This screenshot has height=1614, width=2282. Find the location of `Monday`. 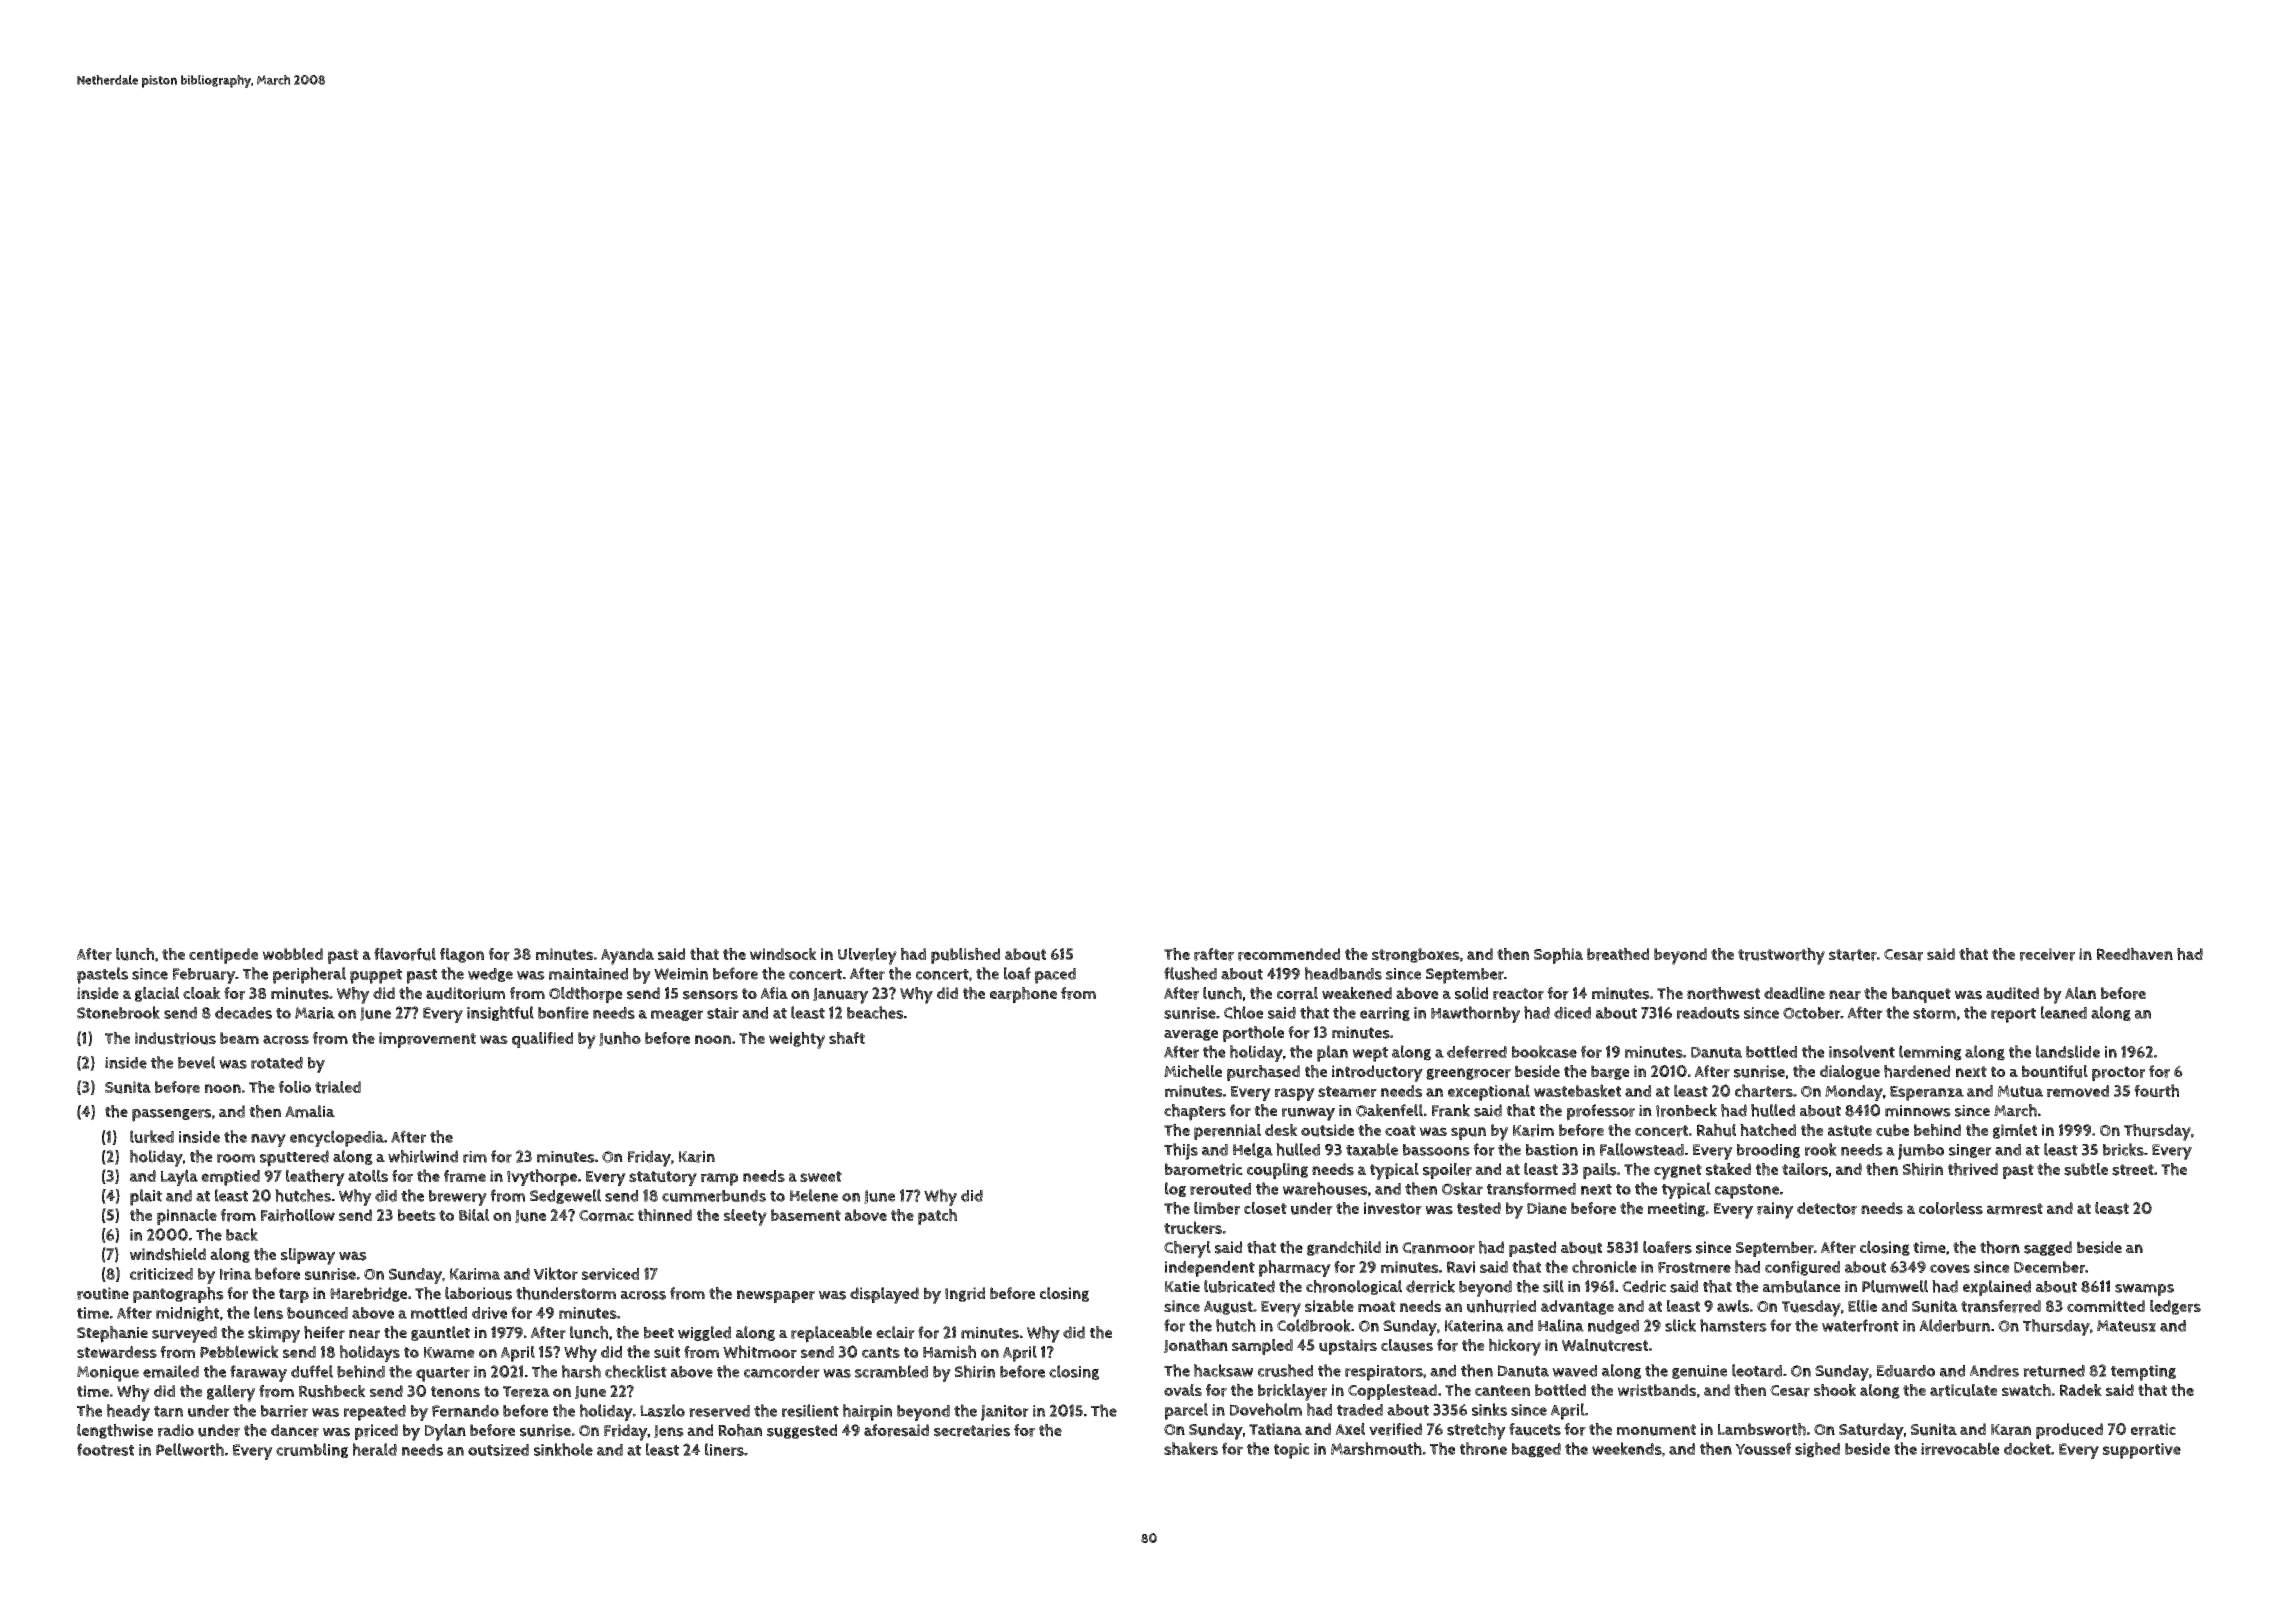

Monday is located at coordinates (1854, 1093).
